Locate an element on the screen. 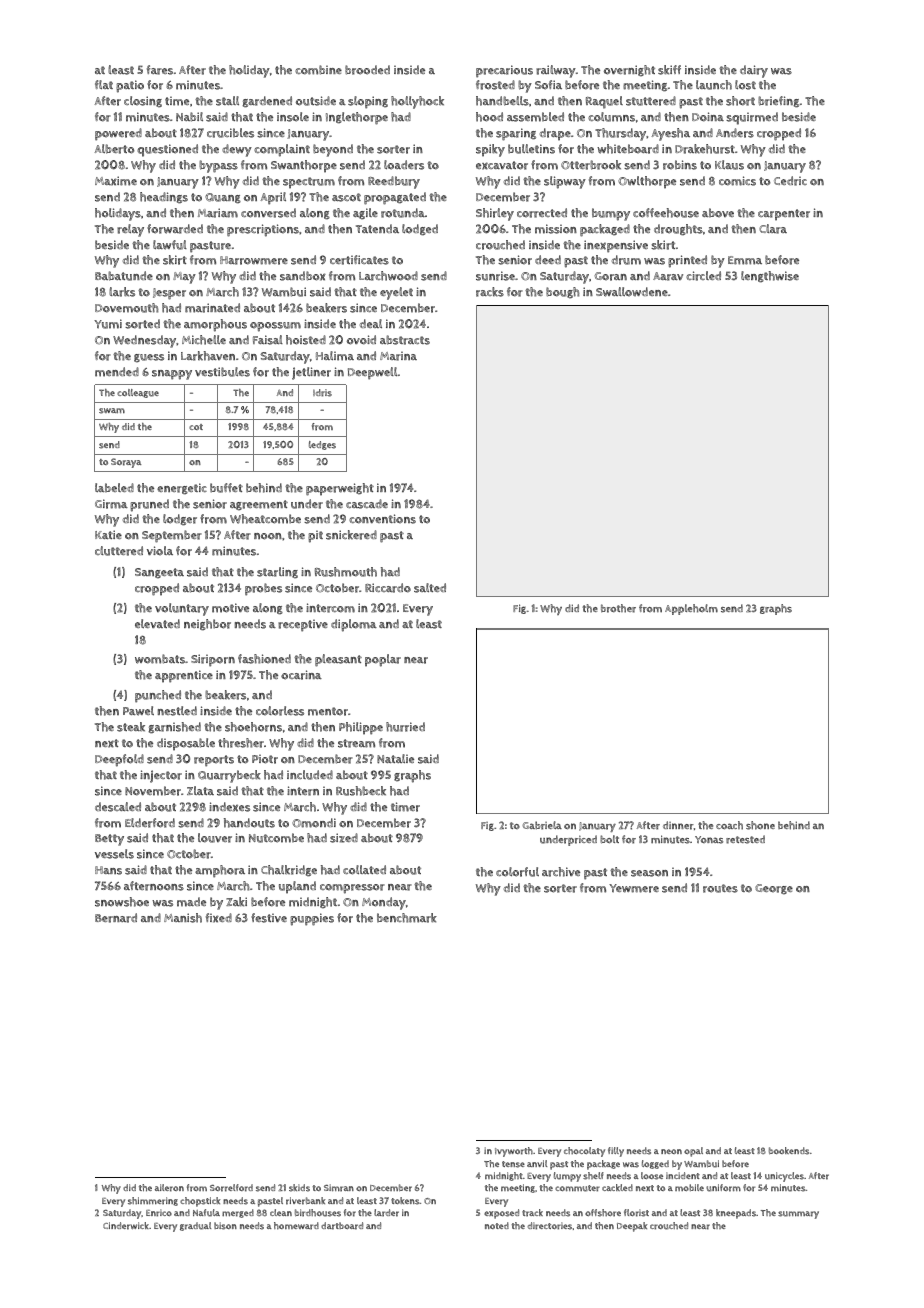 The height and width of the screenshot is (1308, 924). Riccardo is located at coordinates (388, 588).
